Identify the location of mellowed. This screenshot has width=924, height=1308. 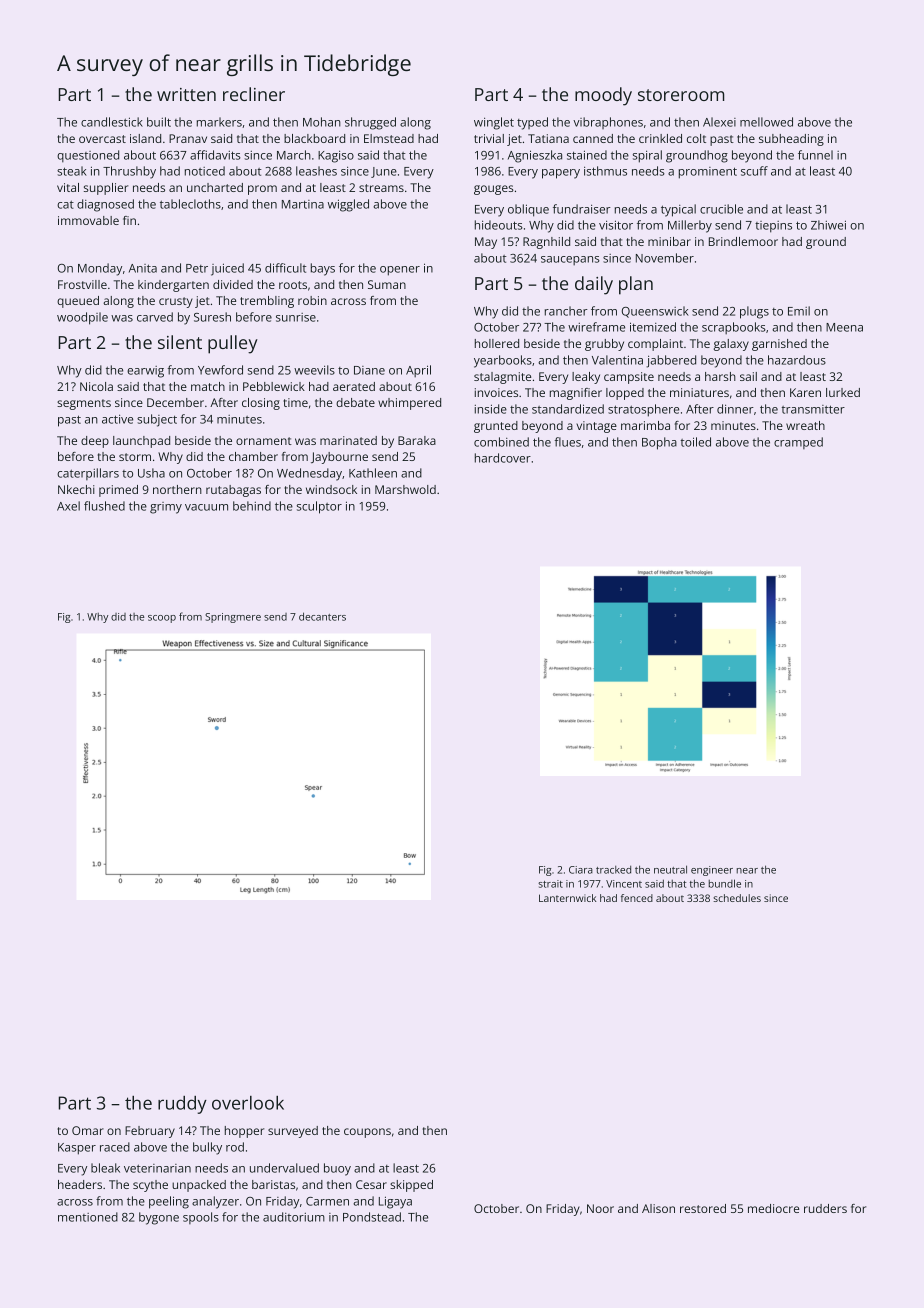
(766, 122).
